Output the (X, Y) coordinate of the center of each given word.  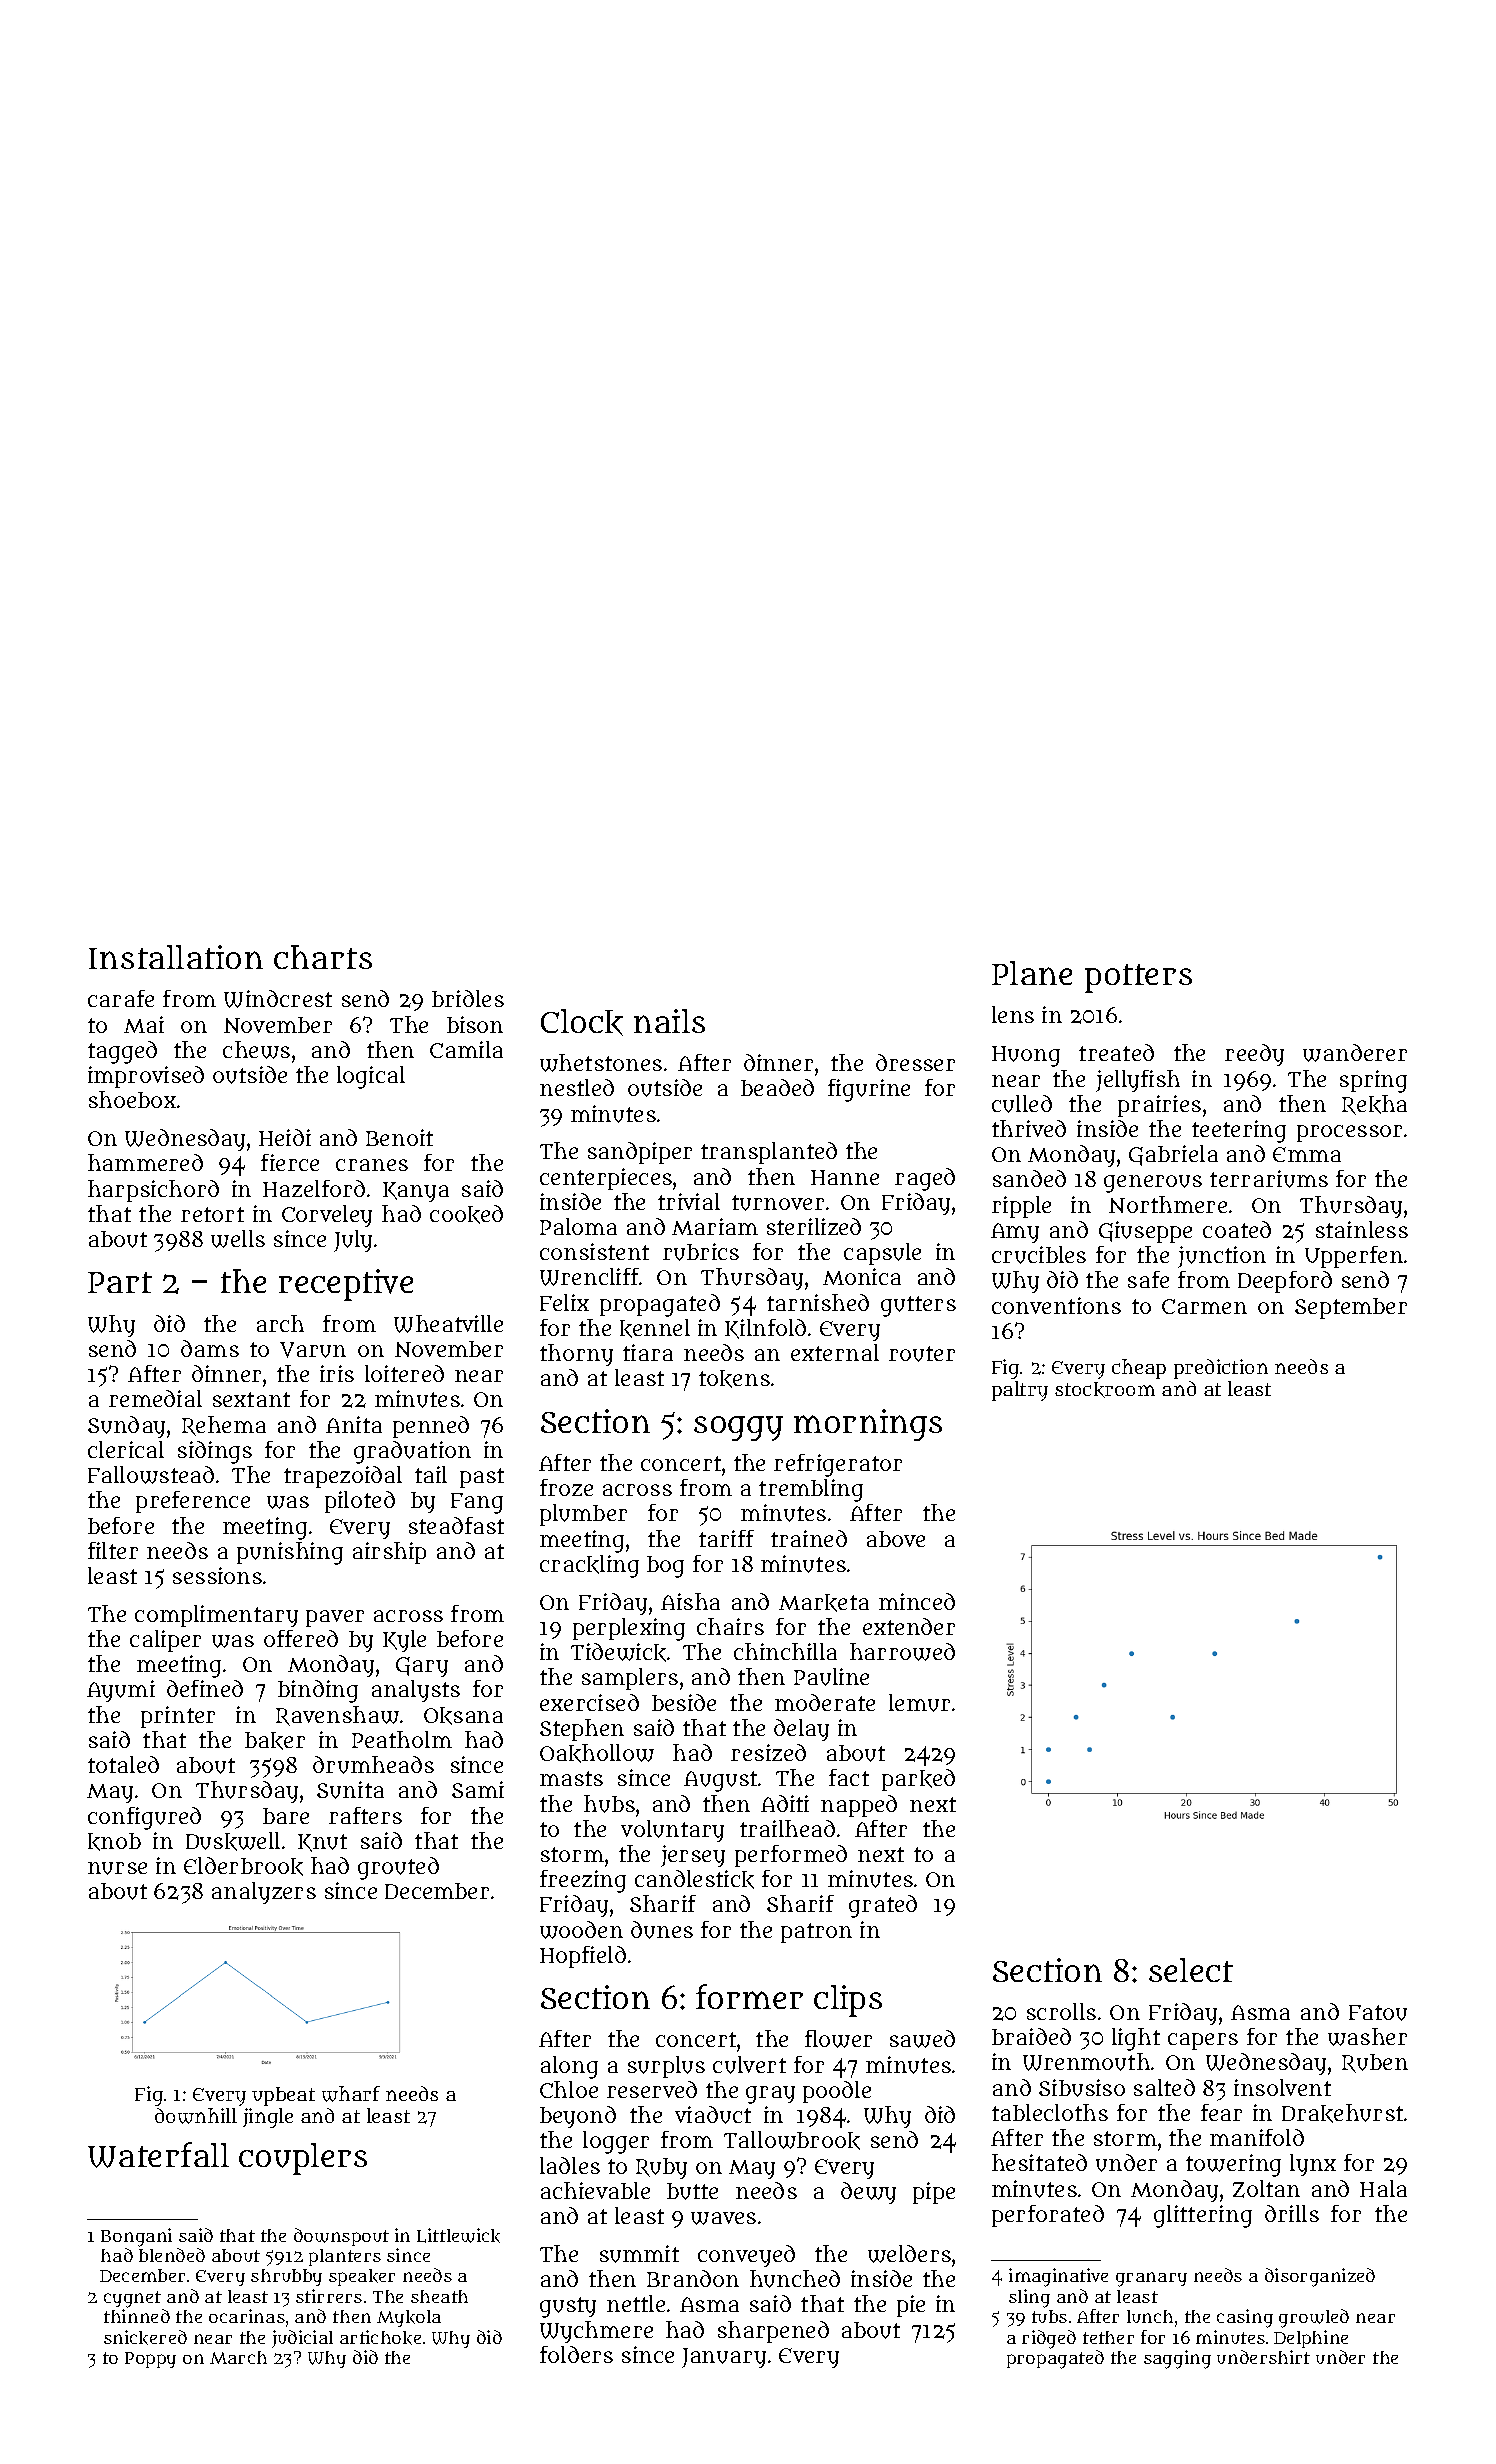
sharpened (773, 2332)
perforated (1048, 2216)
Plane (1032, 973)
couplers (303, 2159)
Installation (176, 957)
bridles (468, 998)
